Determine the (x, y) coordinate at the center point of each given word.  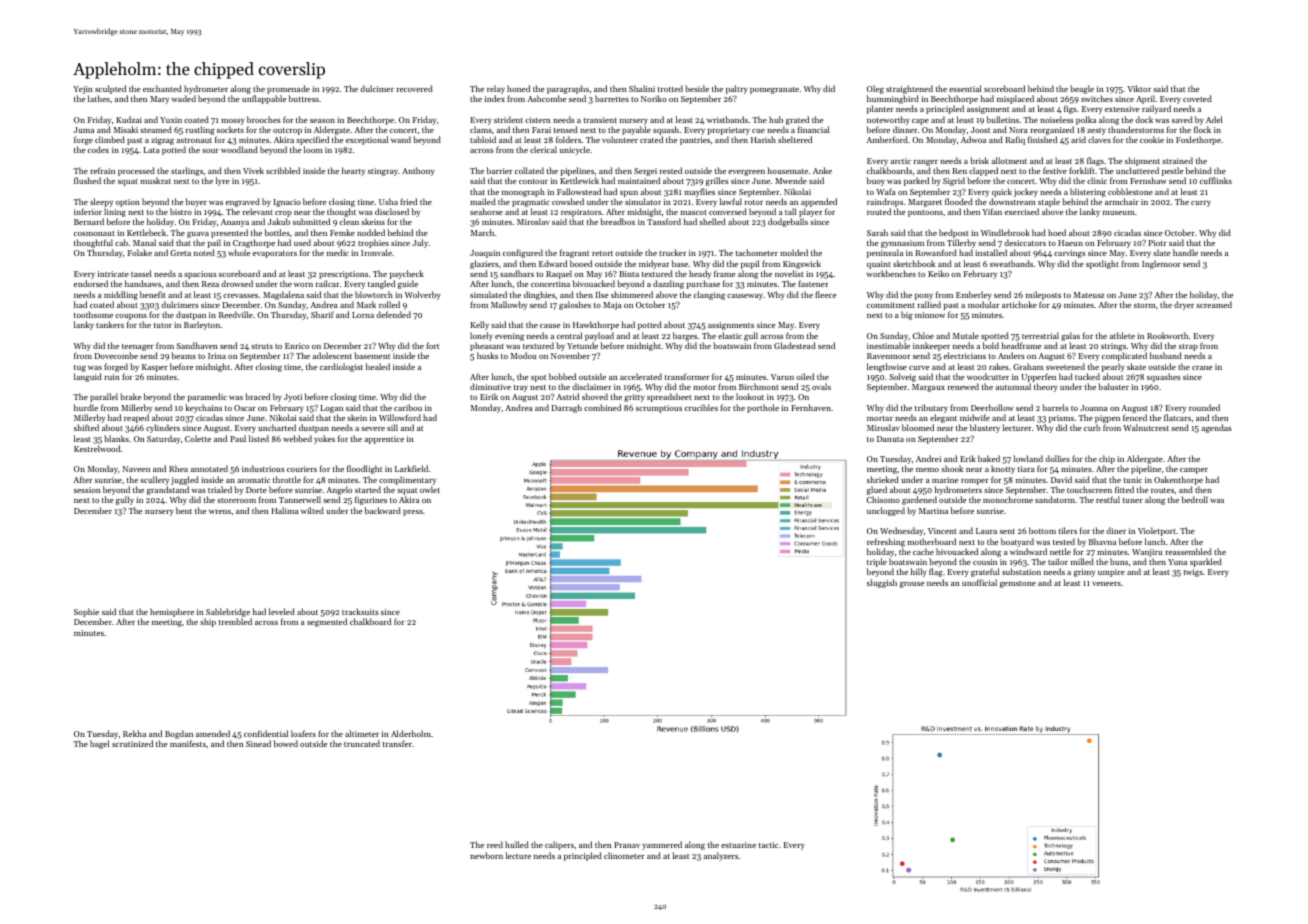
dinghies (539, 295)
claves (1099, 139)
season (322, 121)
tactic (768, 845)
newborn (486, 855)
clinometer (624, 855)
